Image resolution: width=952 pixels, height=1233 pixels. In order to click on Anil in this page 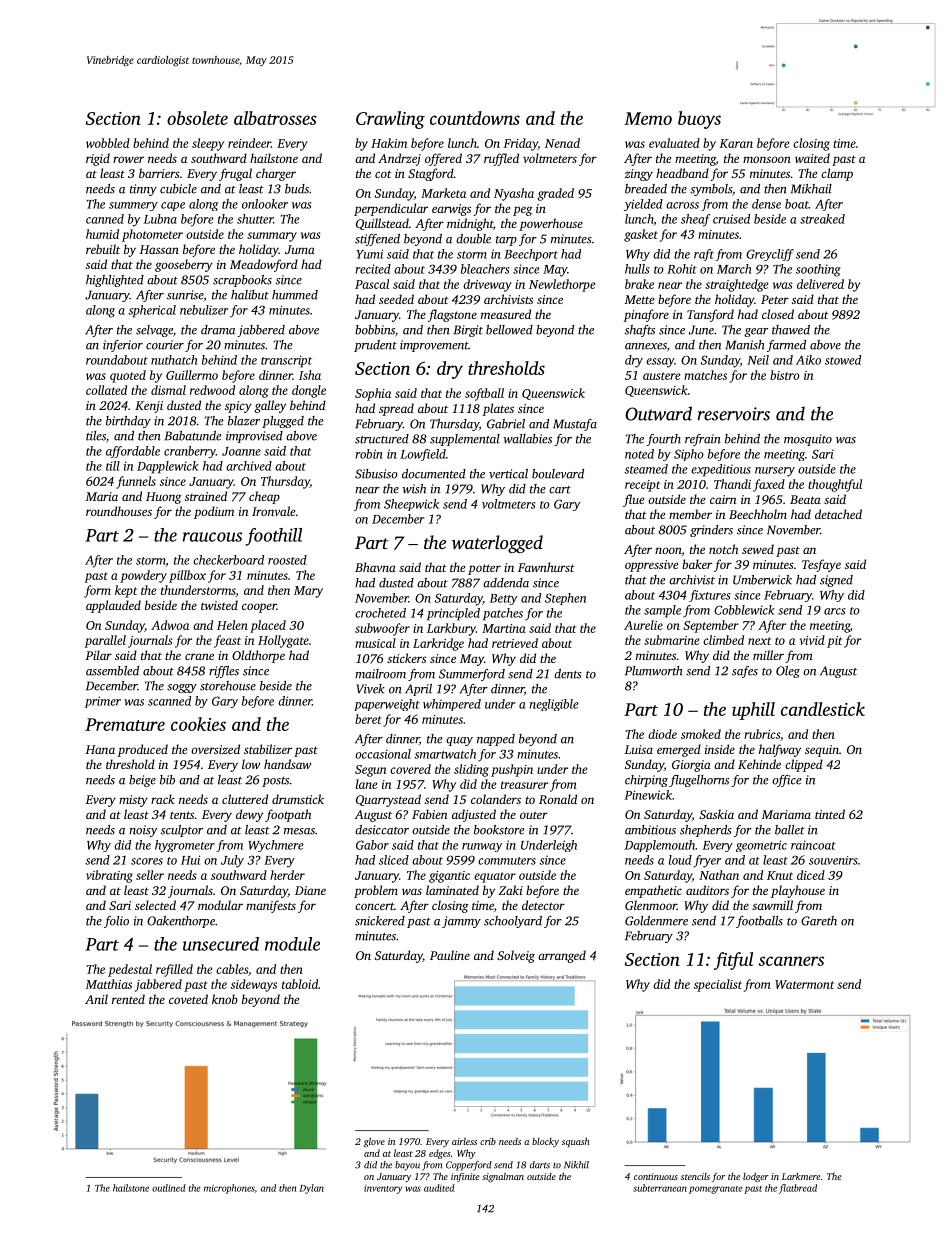, I will do `click(96, 999)`.
